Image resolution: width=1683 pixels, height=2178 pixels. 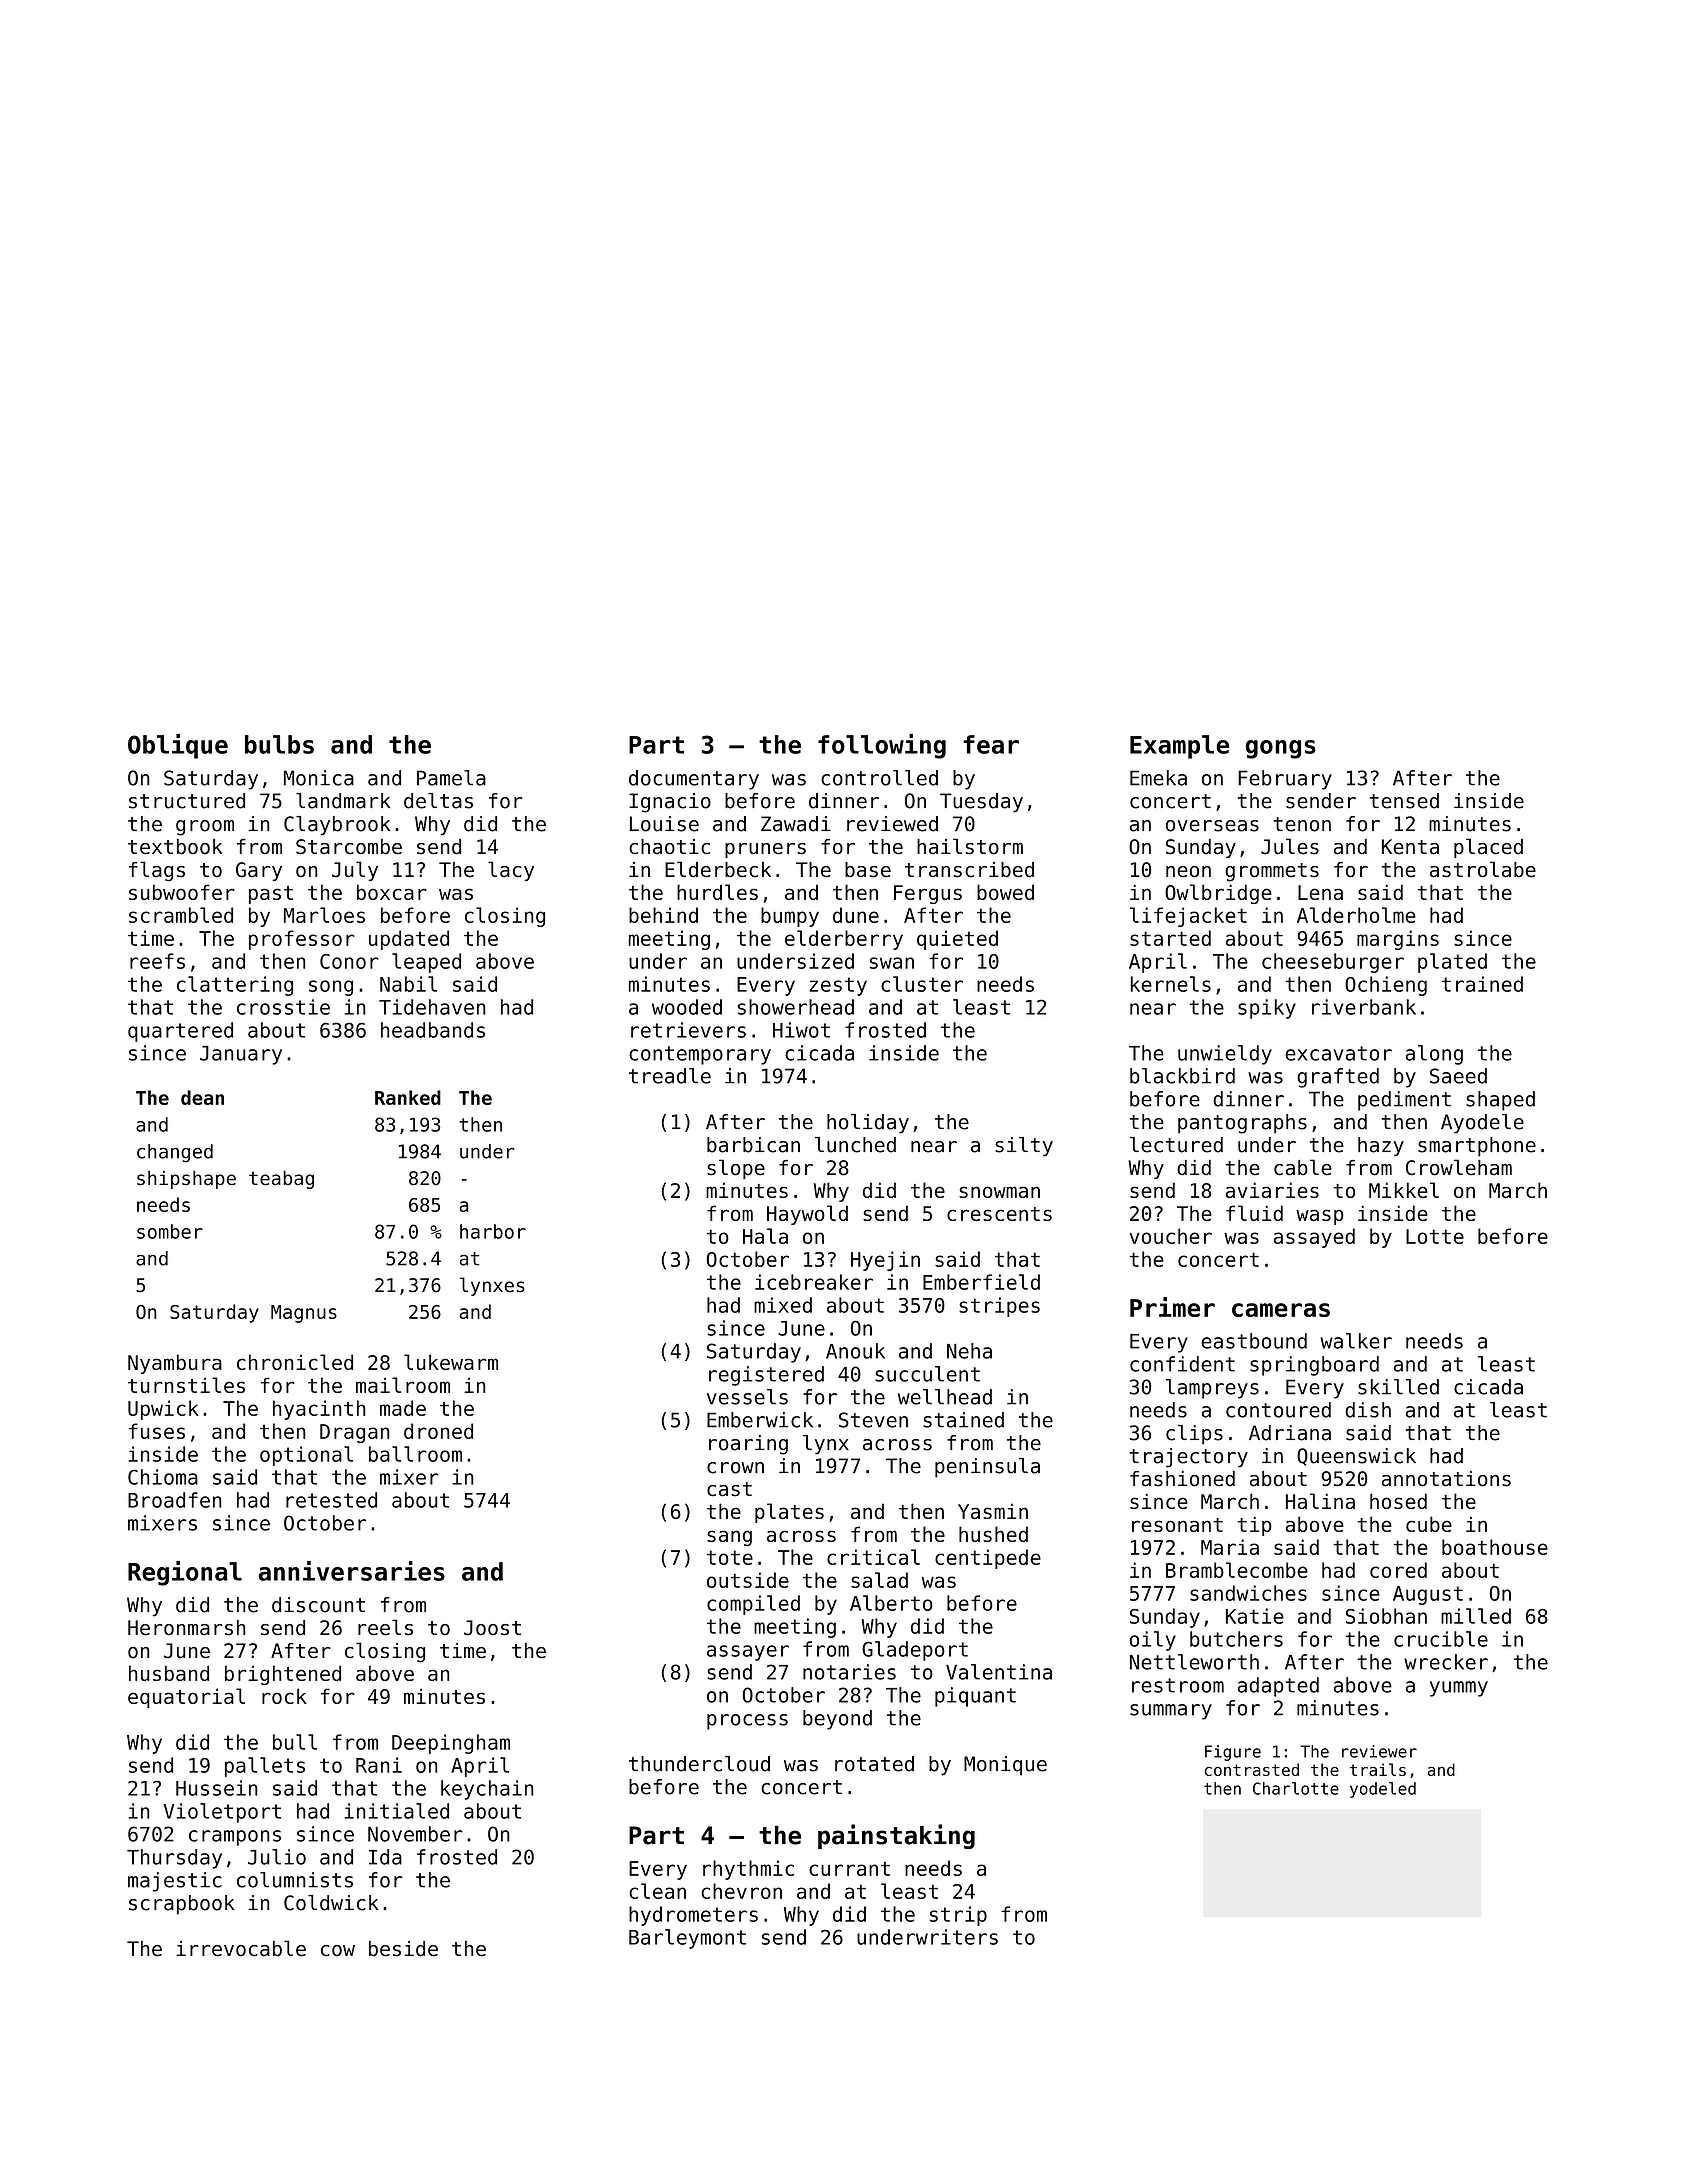 I want to click on headbands, so click(x=433, y=1030).
